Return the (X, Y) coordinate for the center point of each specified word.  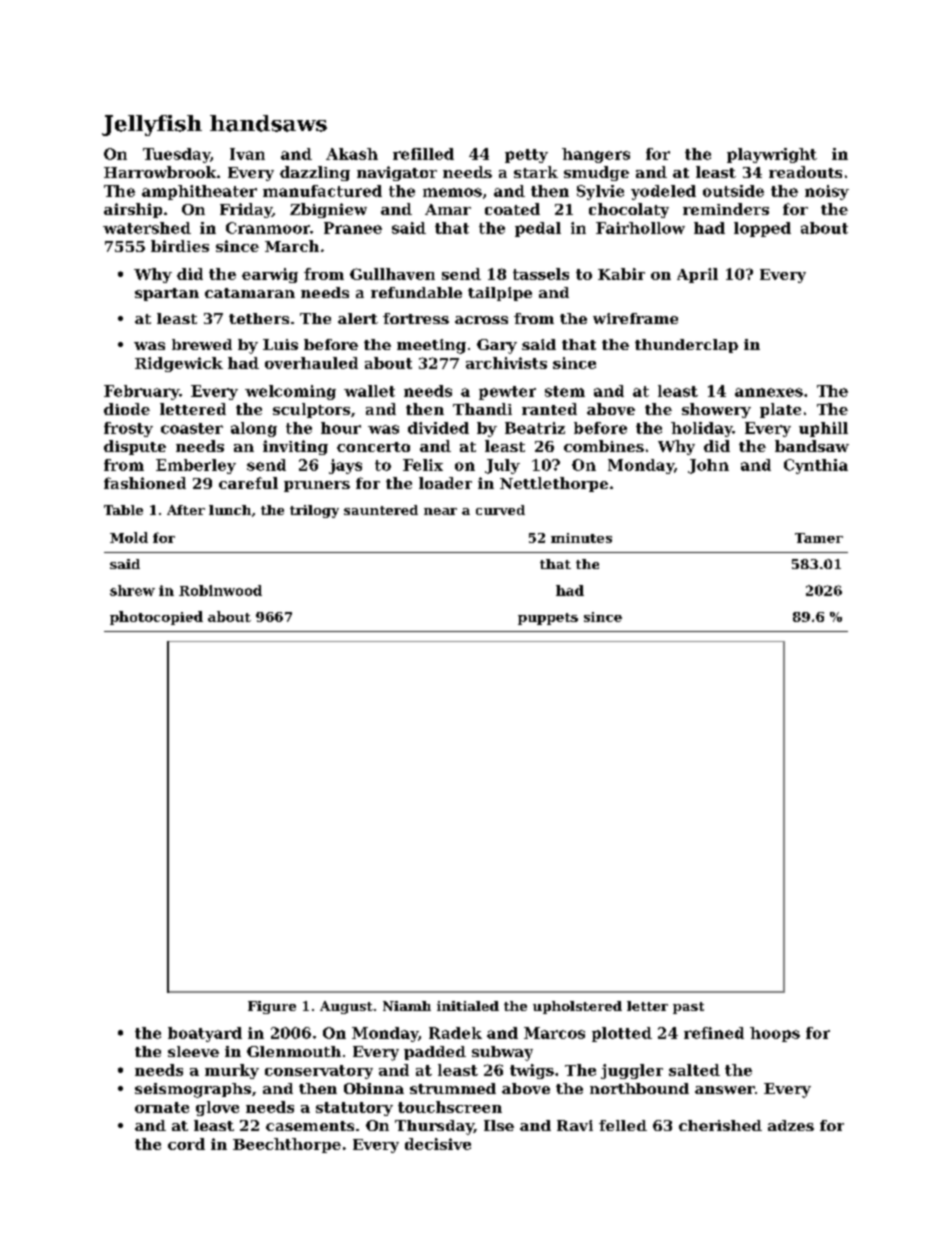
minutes (581, 538)
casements (310, 1126)
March (292, 246)
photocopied (156, 618)
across (481, 320)
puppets (548, 619)
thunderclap (686, 346)
